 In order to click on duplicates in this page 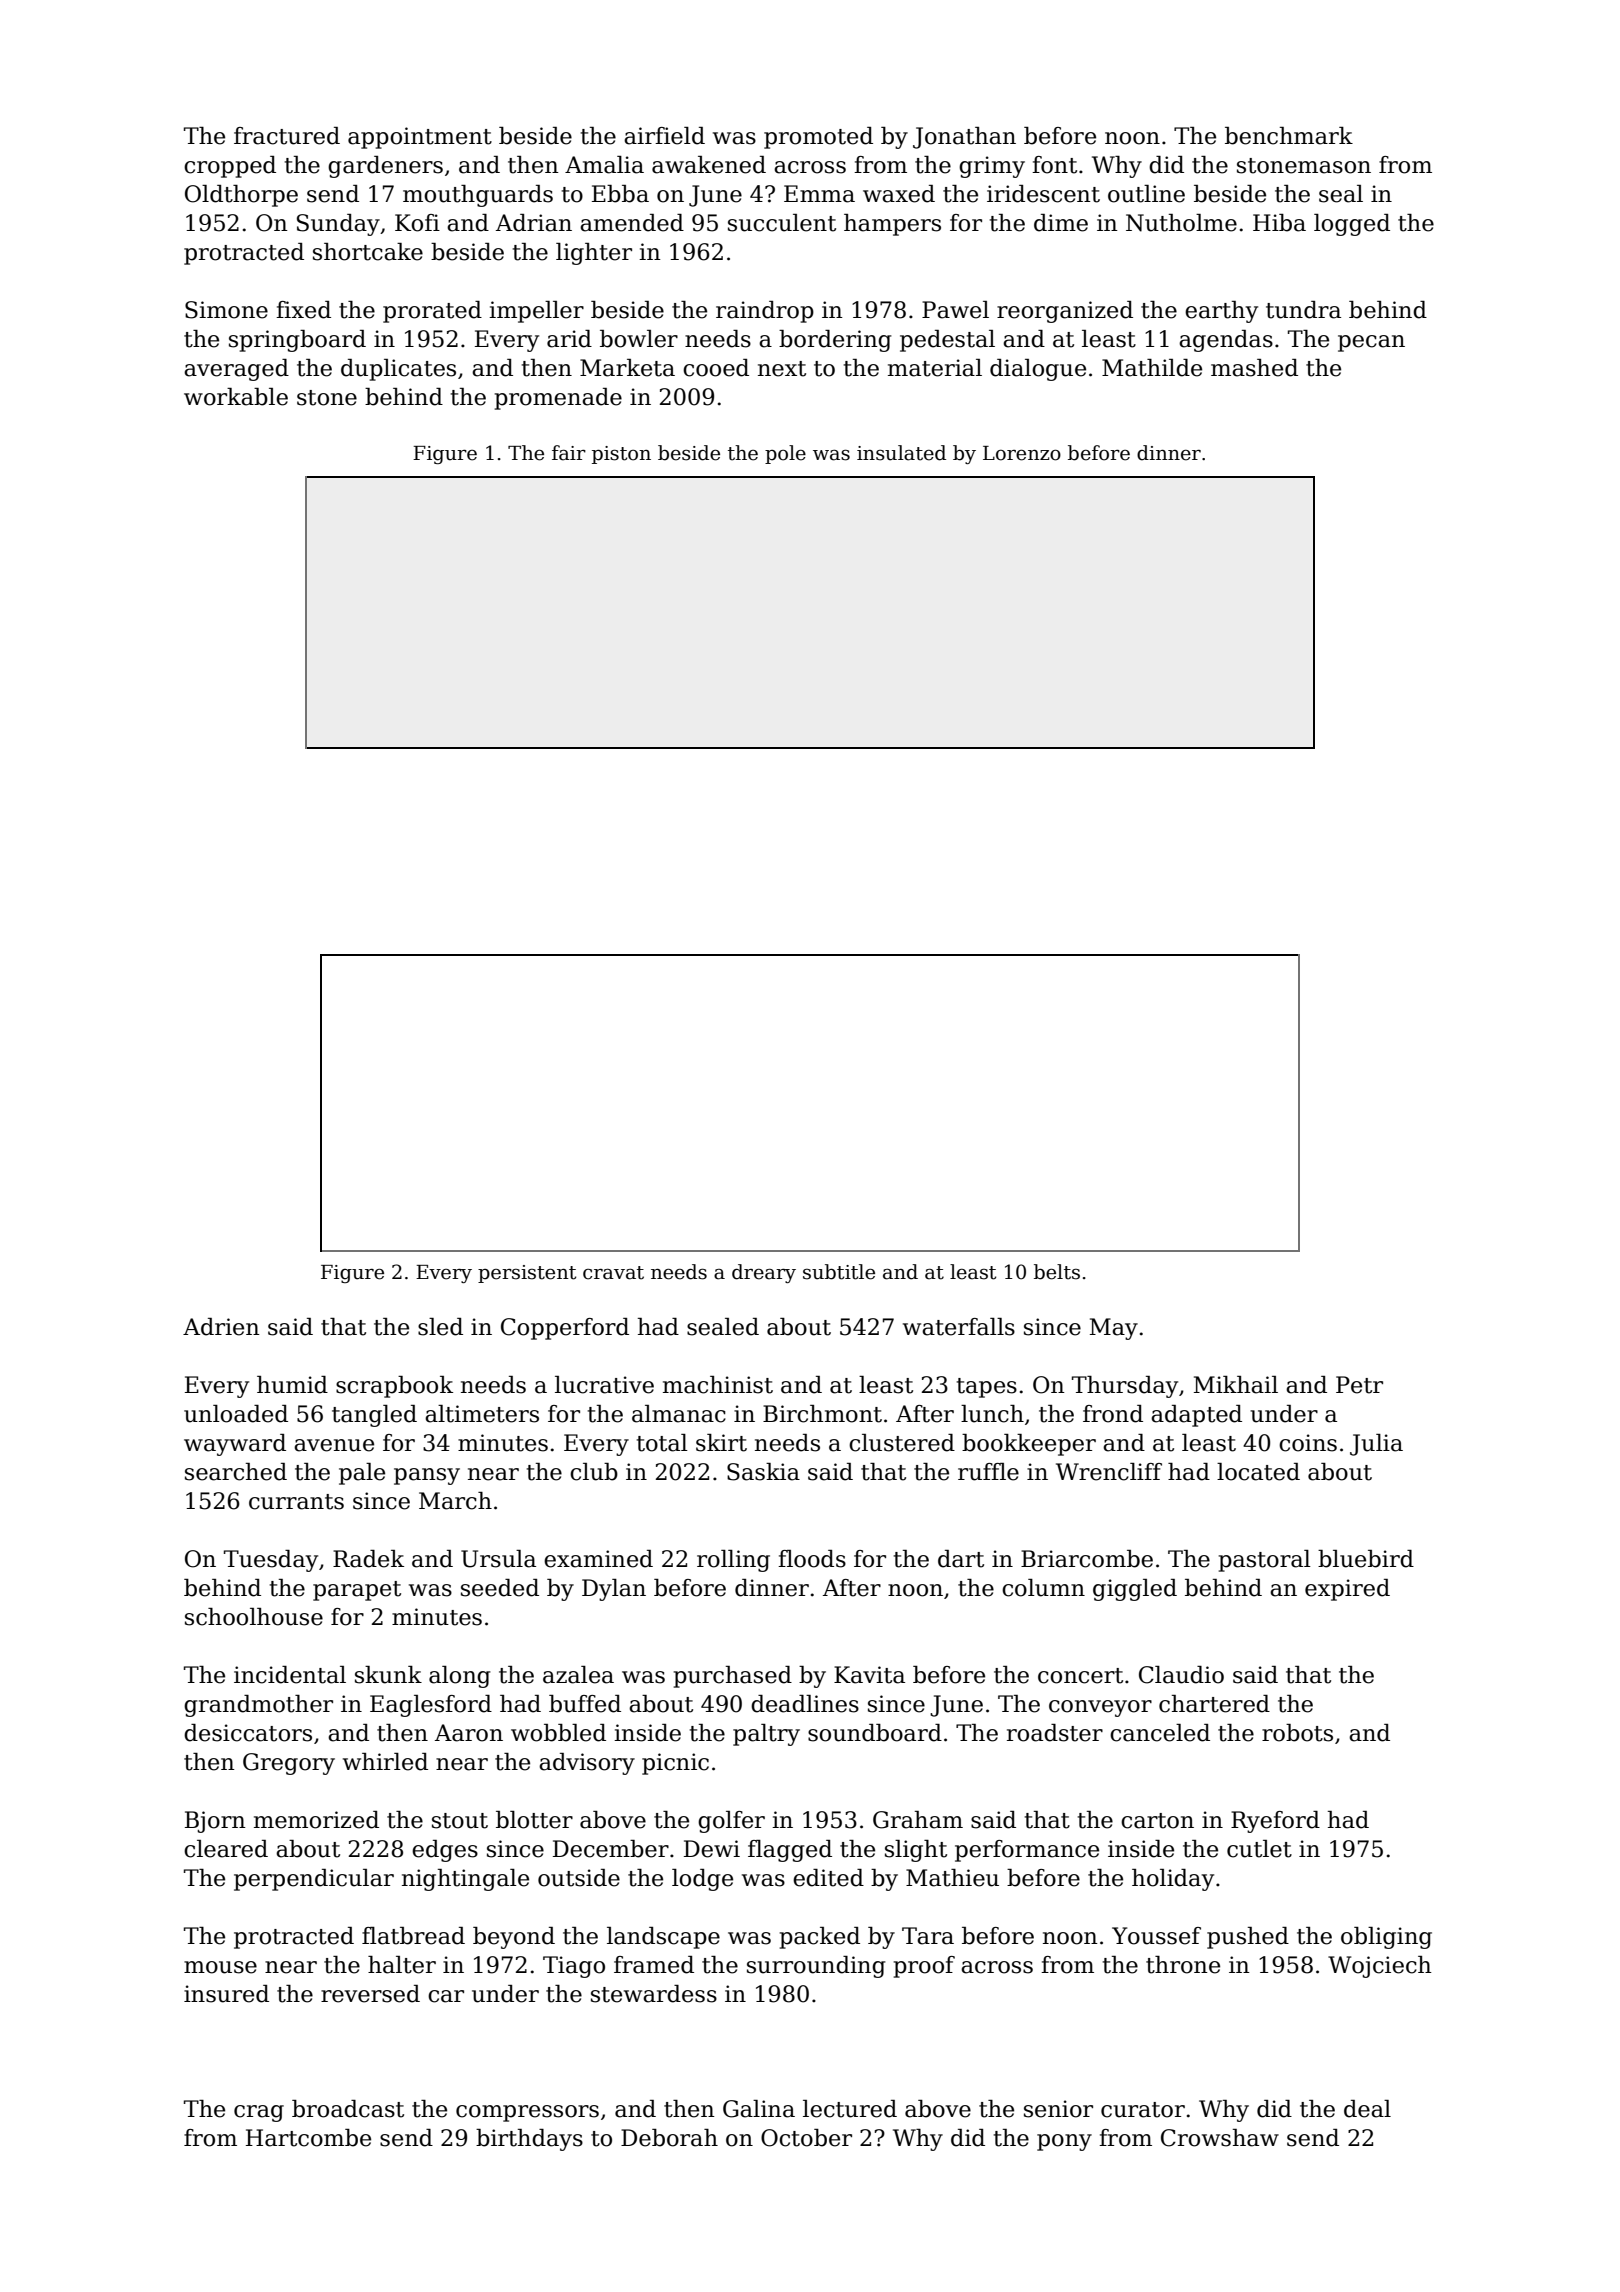, I will do `click(398, 370)`.
